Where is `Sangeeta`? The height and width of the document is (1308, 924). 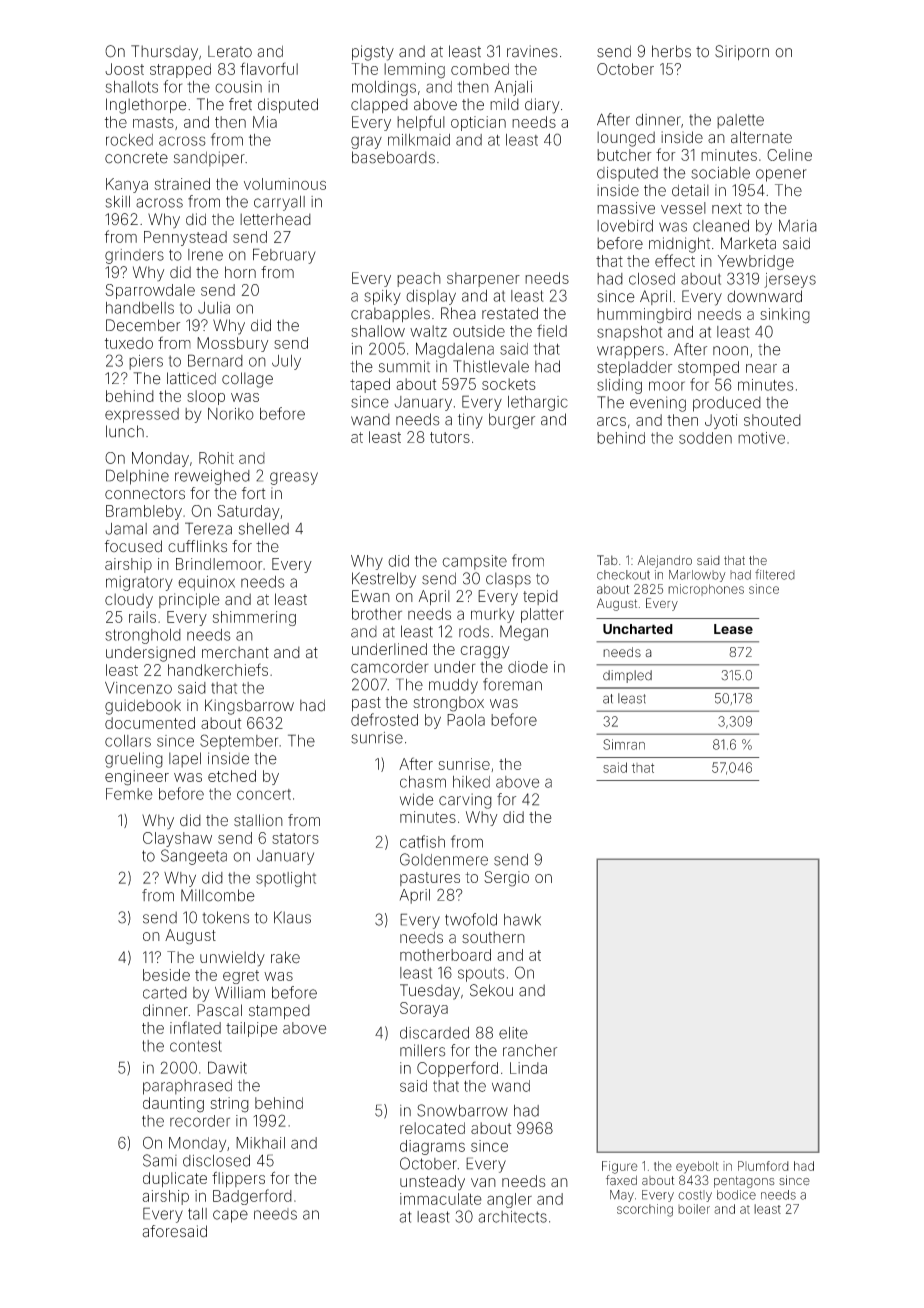 Sangeeta is located at coordinates (194, 857).
